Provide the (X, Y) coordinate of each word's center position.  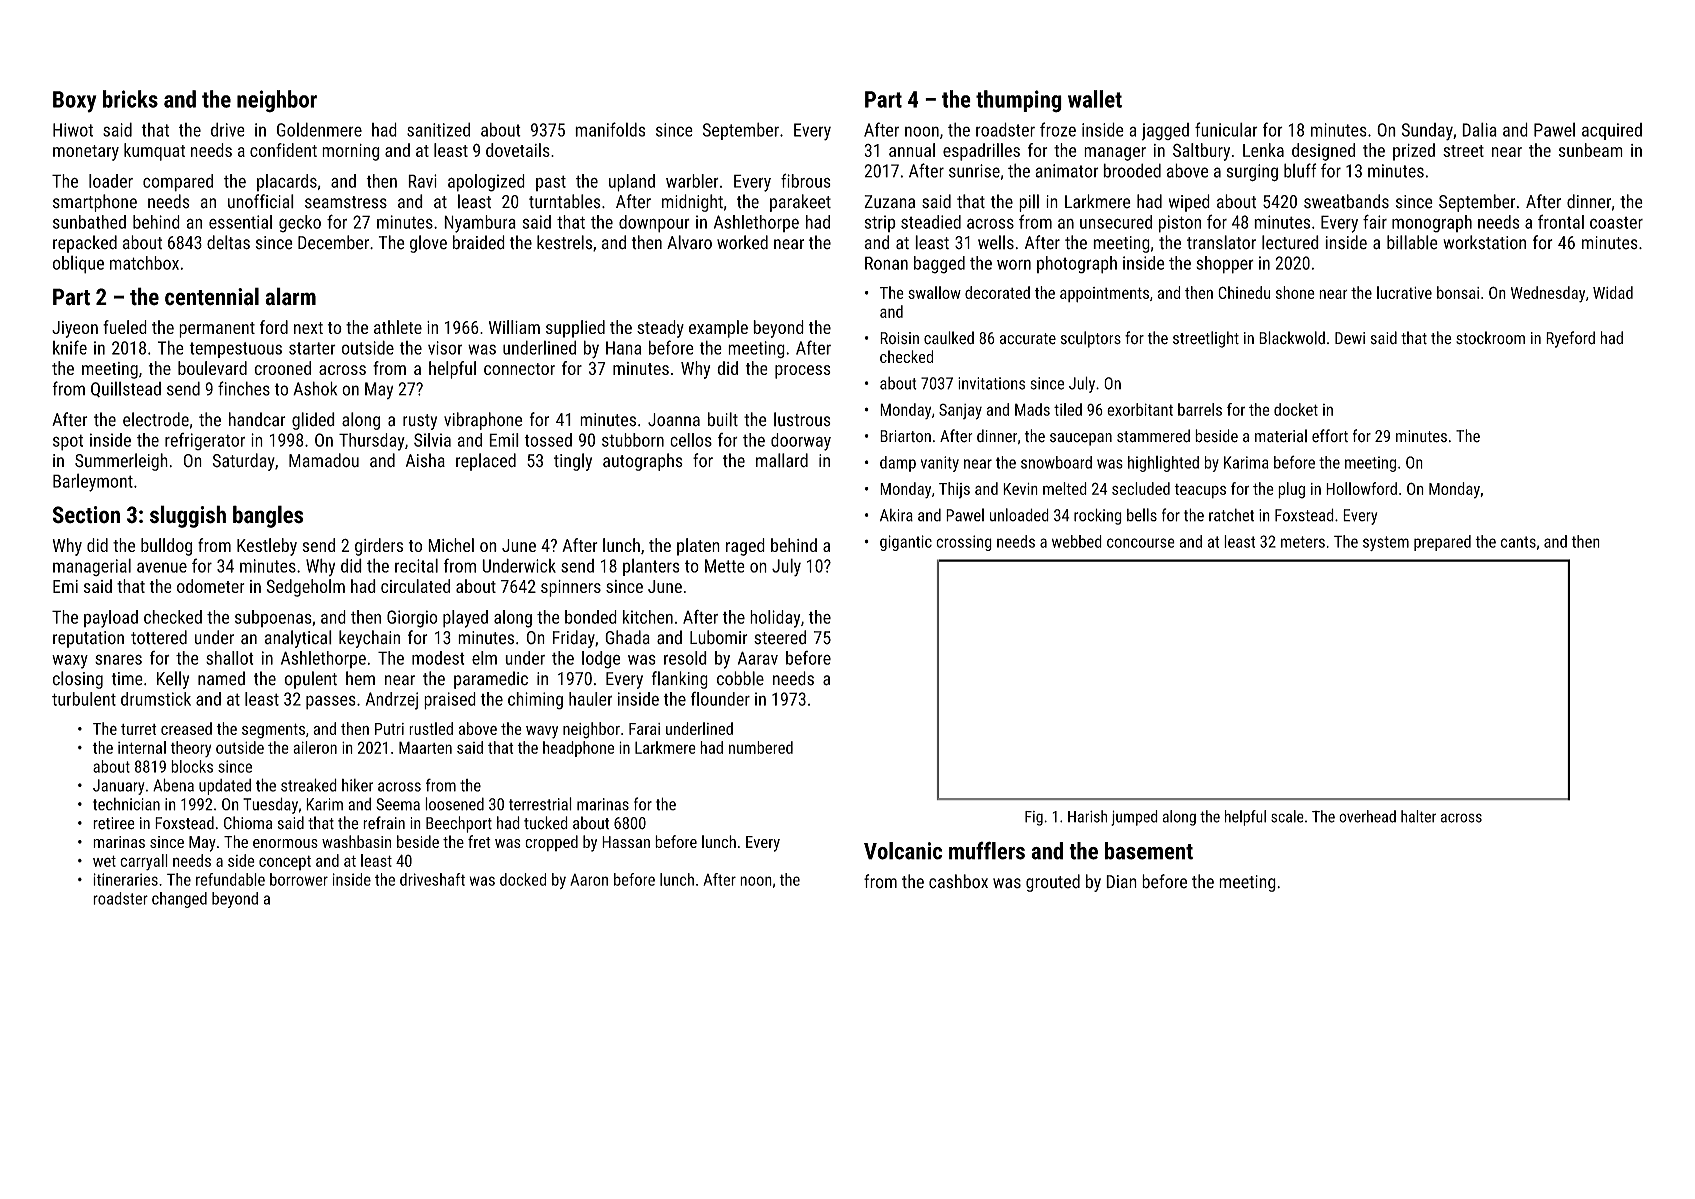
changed (179, 900)
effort (1330, 436)
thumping (1019, 101)
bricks (130, 99)
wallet (1095, 99)
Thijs (954, 490)
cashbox (958, 881)
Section (86, 515)
